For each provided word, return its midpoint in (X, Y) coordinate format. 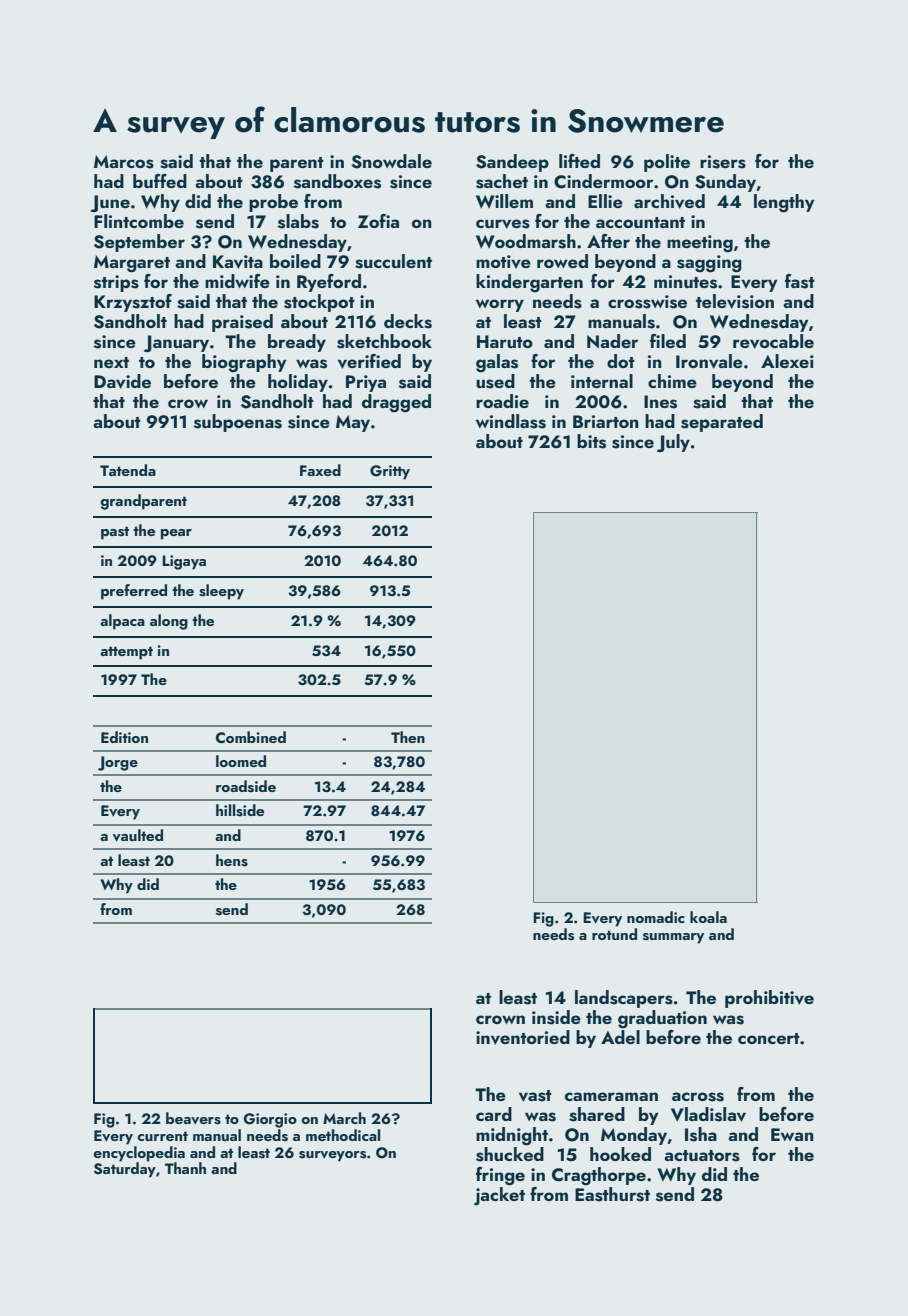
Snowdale (391, 161)
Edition (124, 737)
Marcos (124, 162)
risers (723, 162)
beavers (193, 1118)
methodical (343, 1135)
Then (408, 737)
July (673, 443)
